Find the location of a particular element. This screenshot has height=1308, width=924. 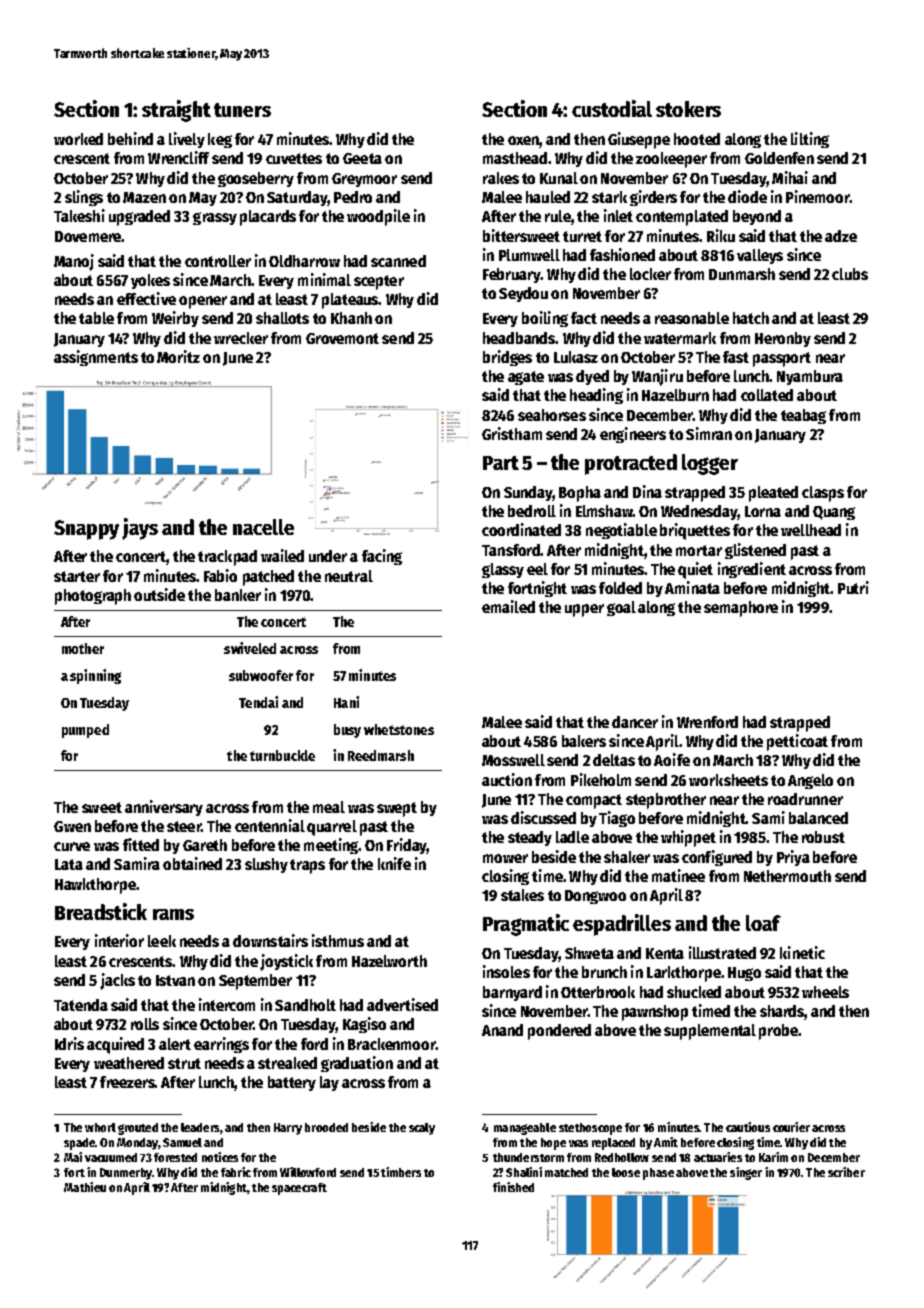

behind is located at coordinates (130, 138).
